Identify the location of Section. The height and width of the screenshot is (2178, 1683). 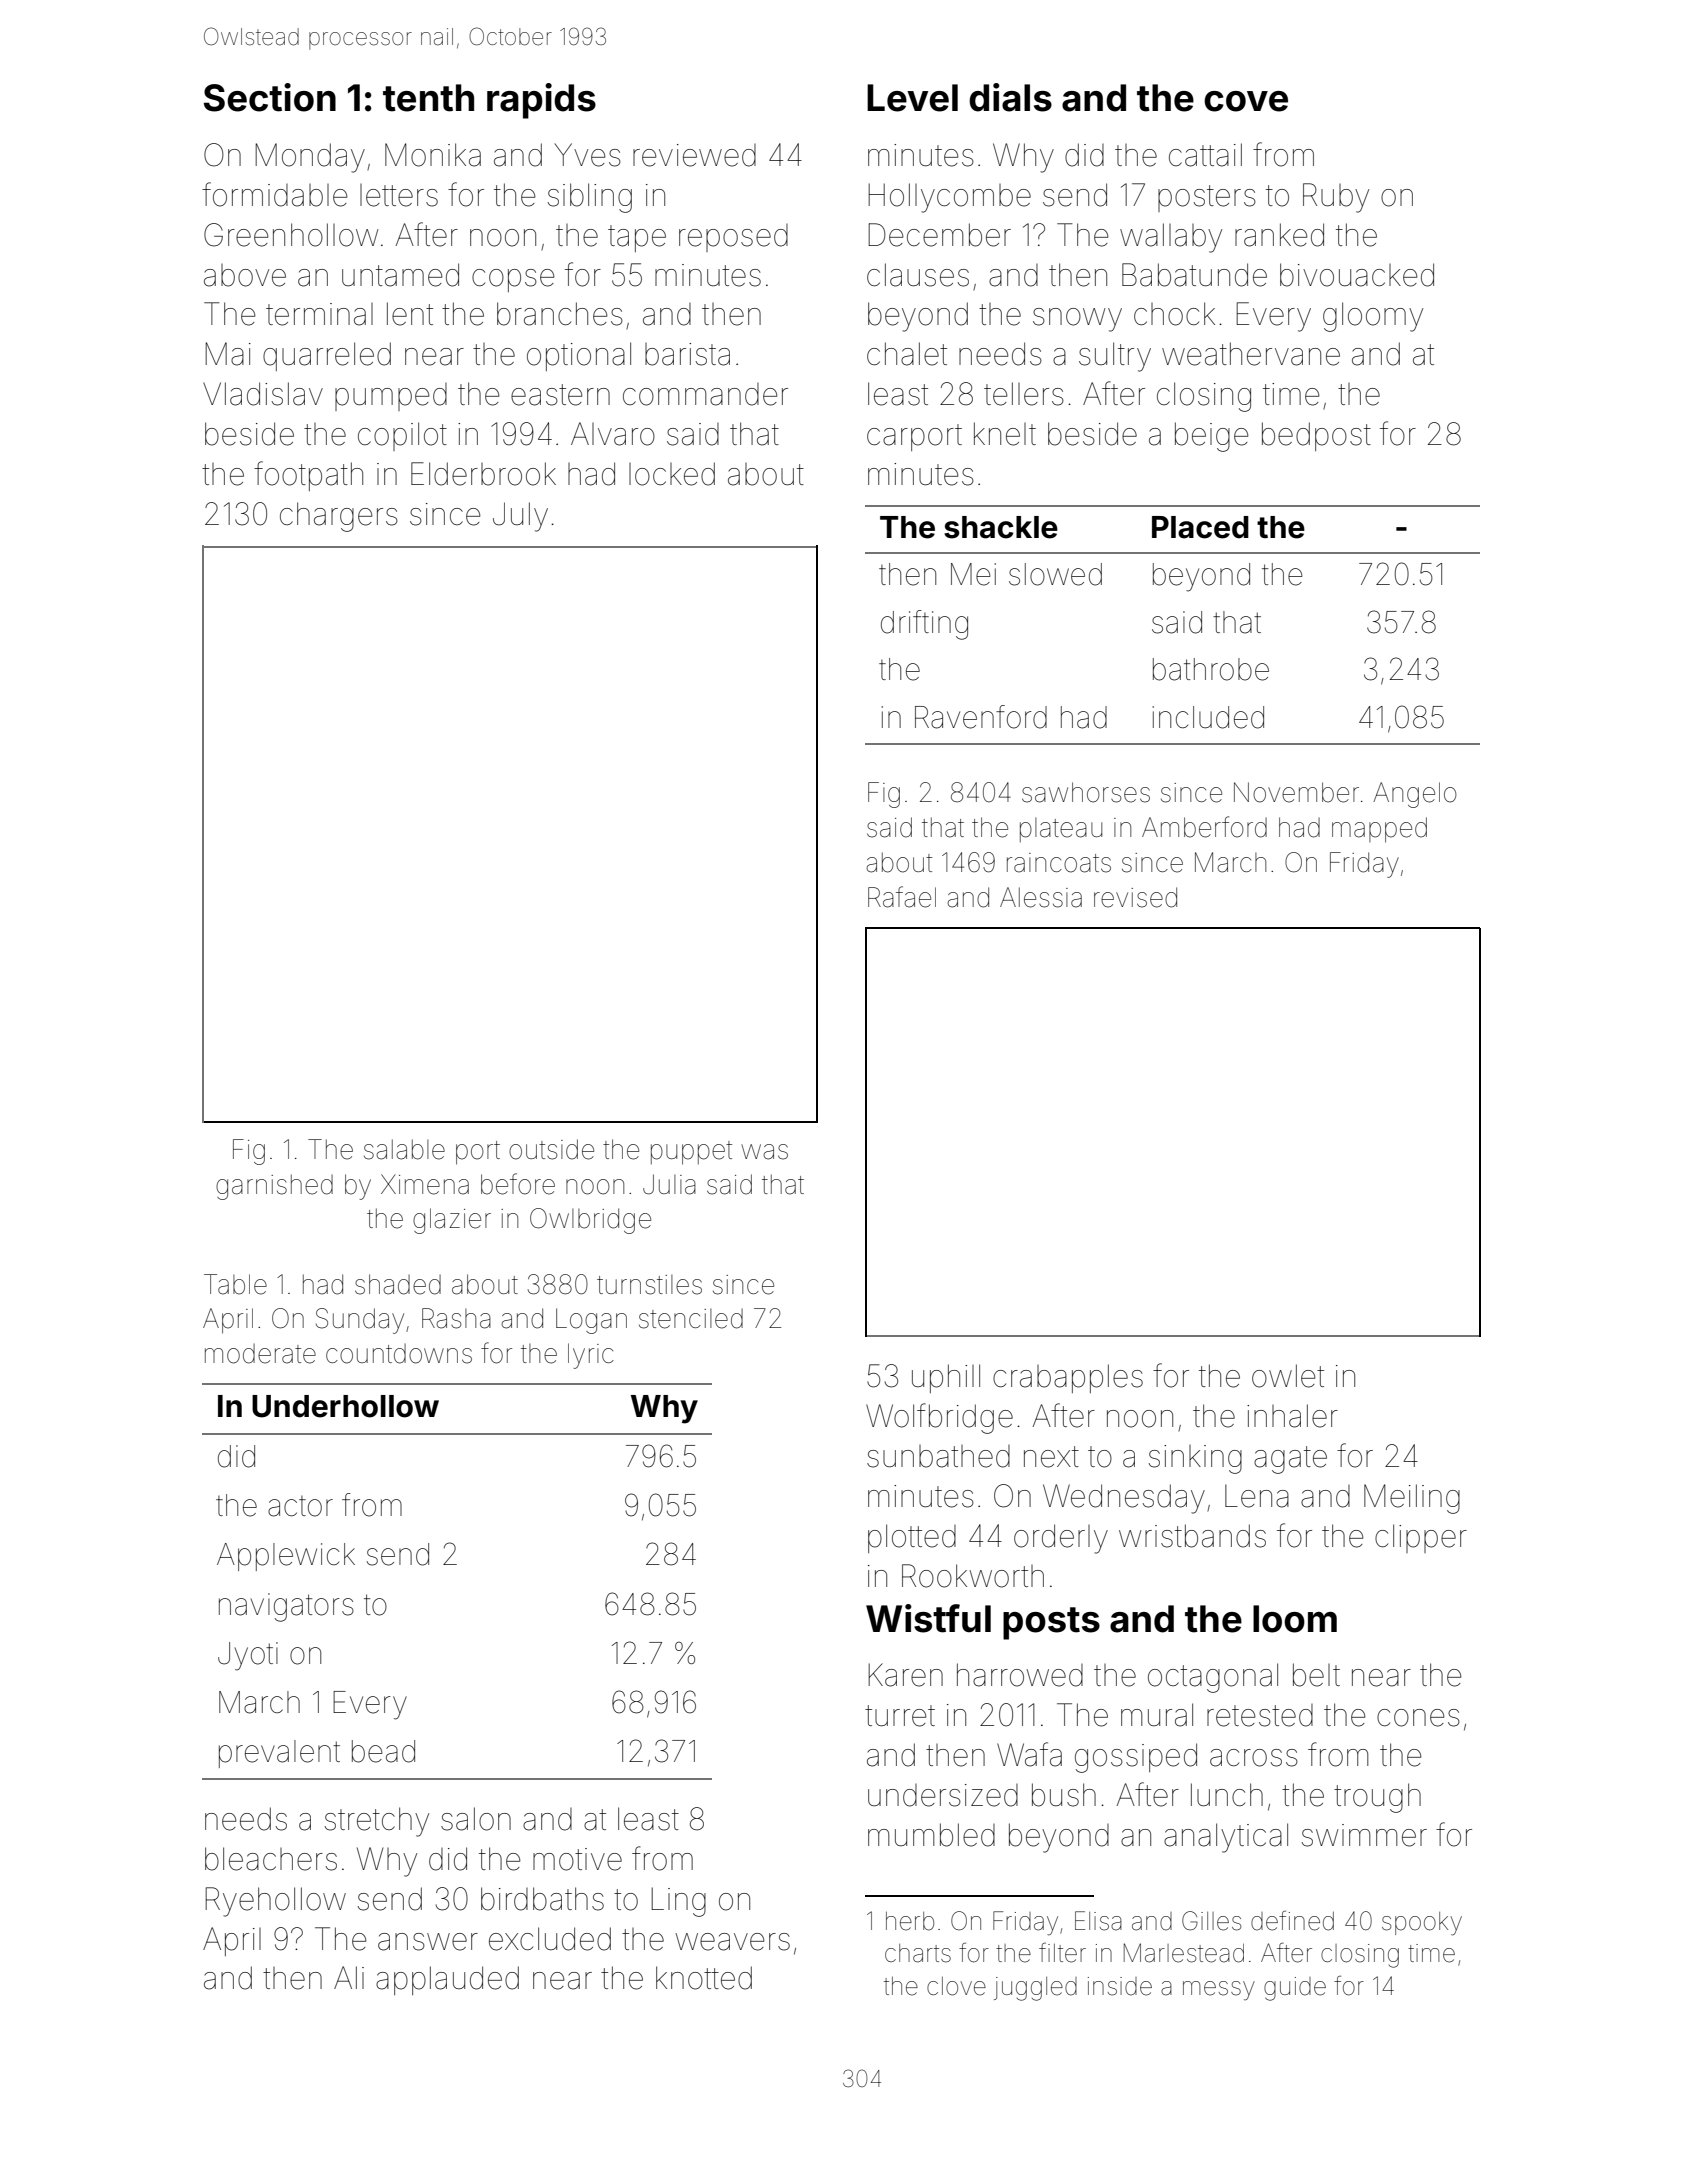
(270, 97).
